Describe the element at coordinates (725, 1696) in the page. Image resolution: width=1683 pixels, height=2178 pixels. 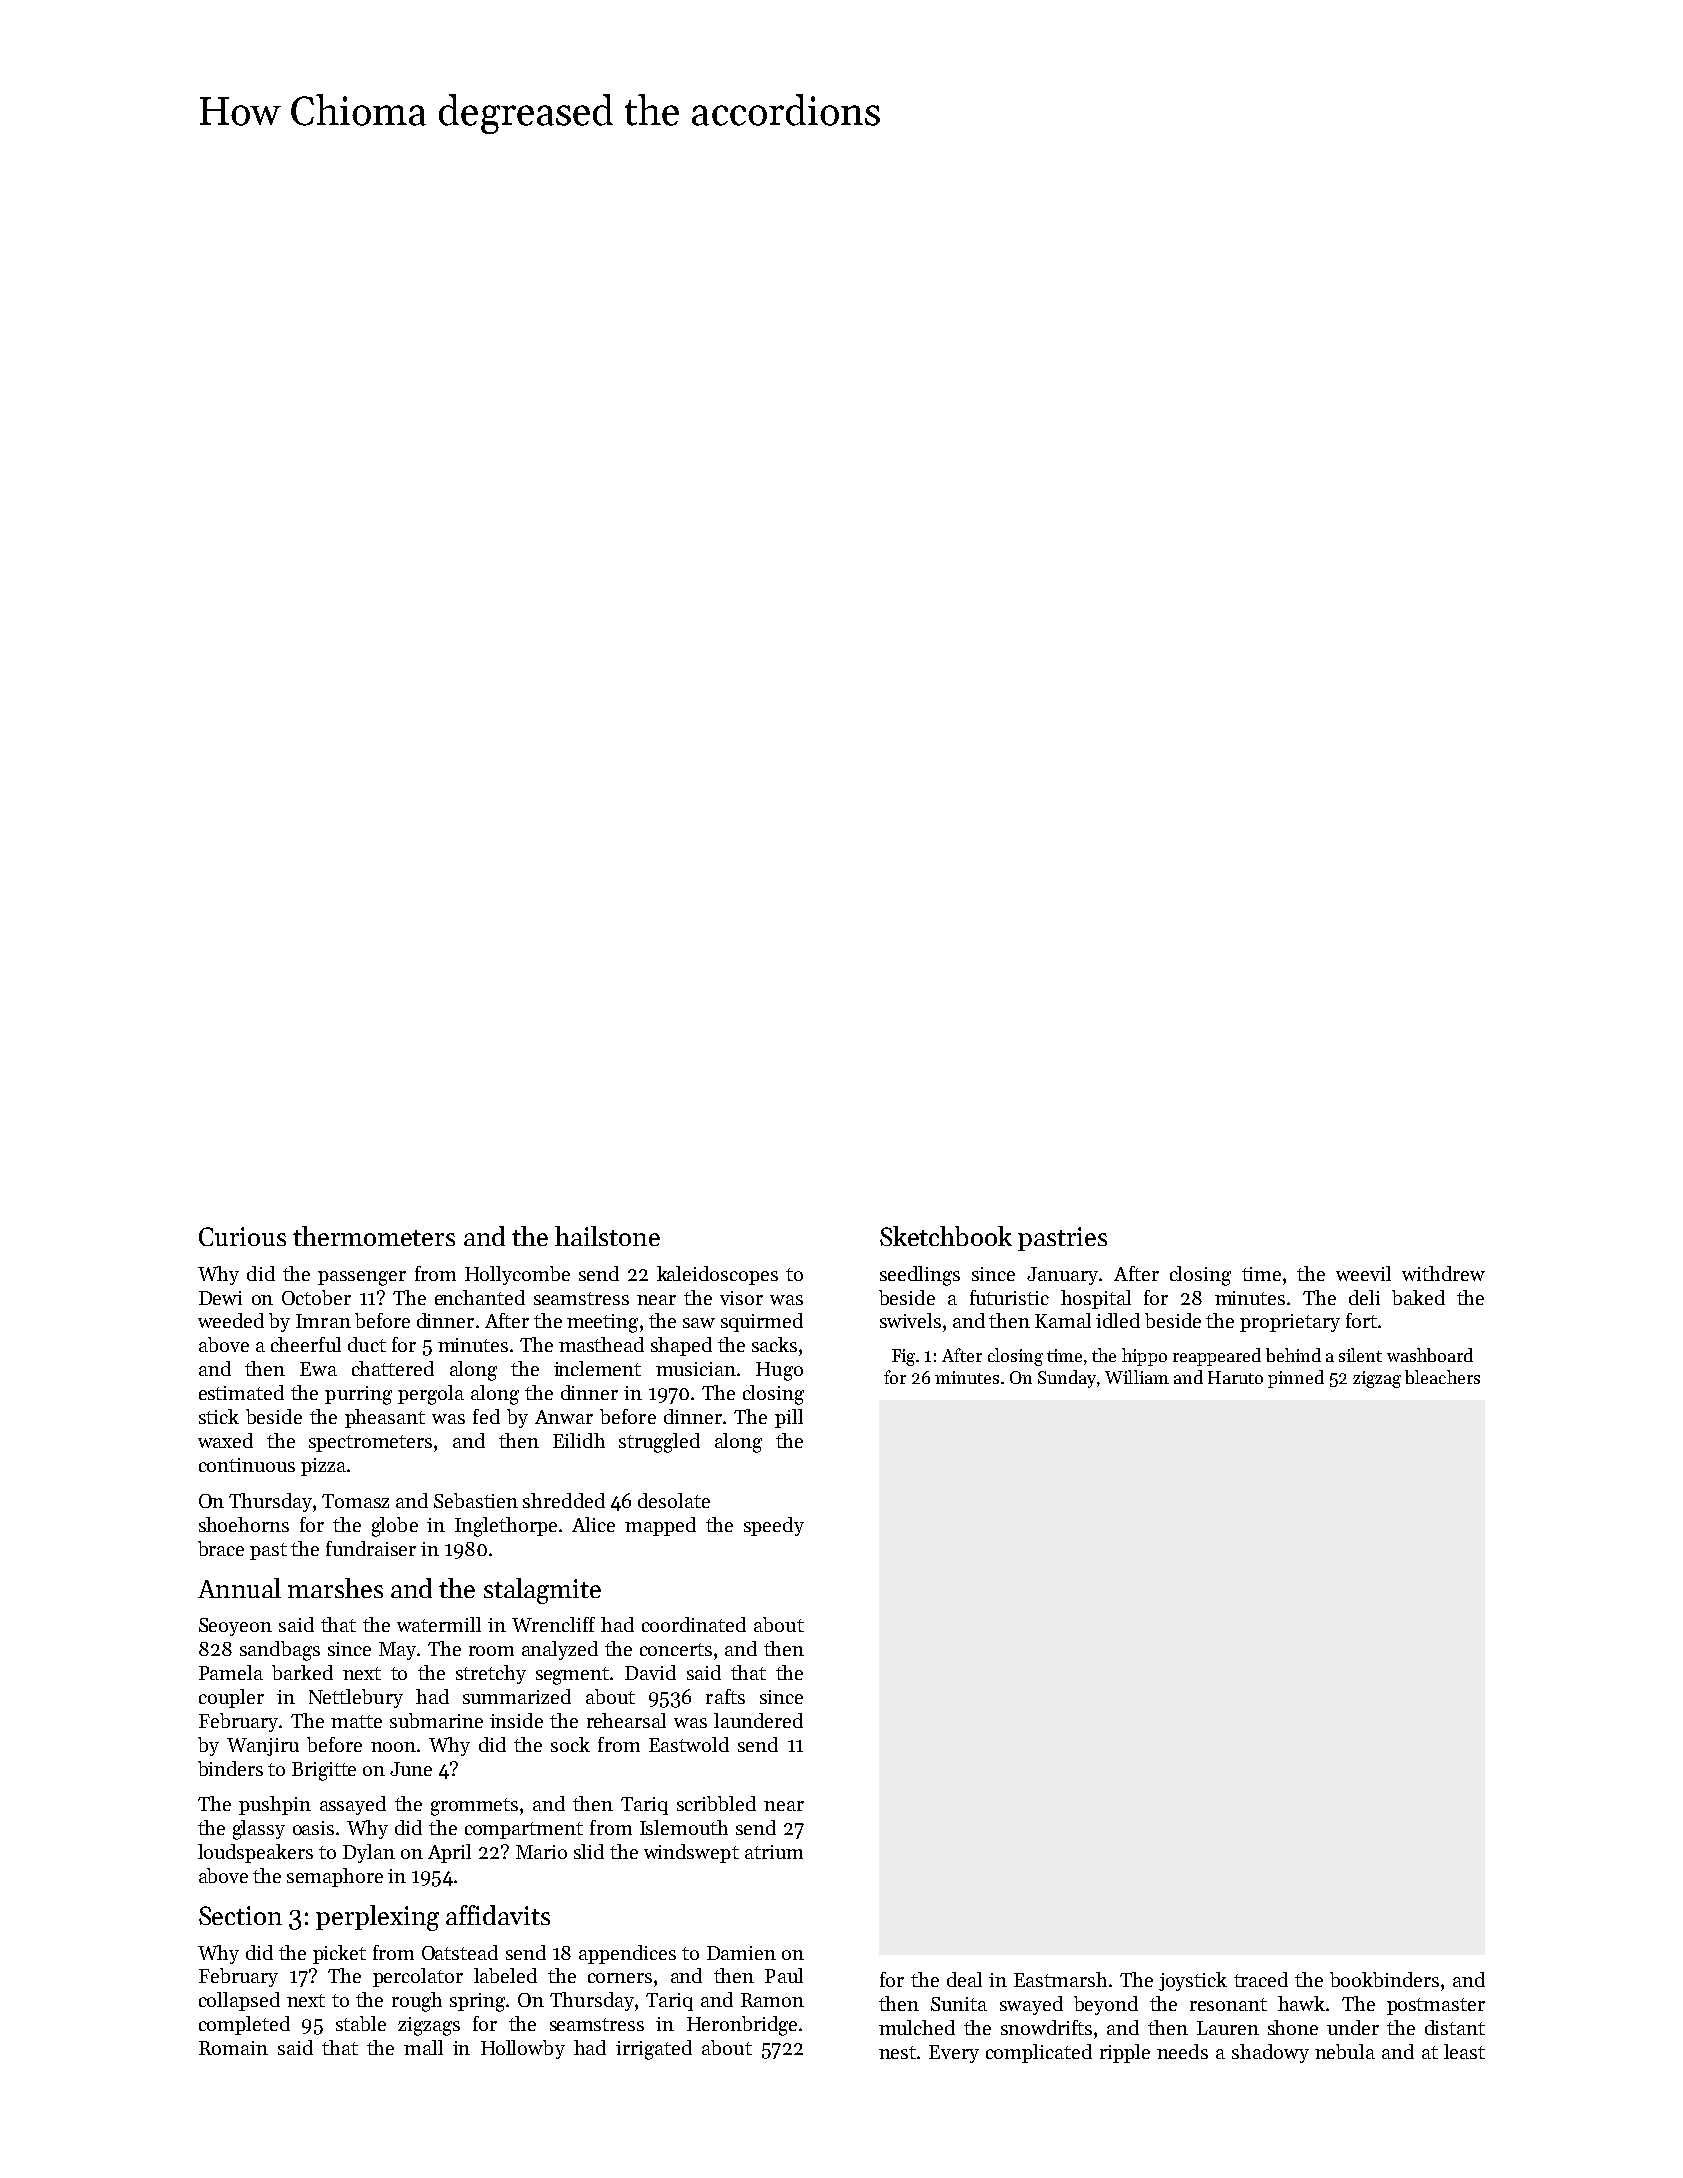
I see `rafts` at that location.
